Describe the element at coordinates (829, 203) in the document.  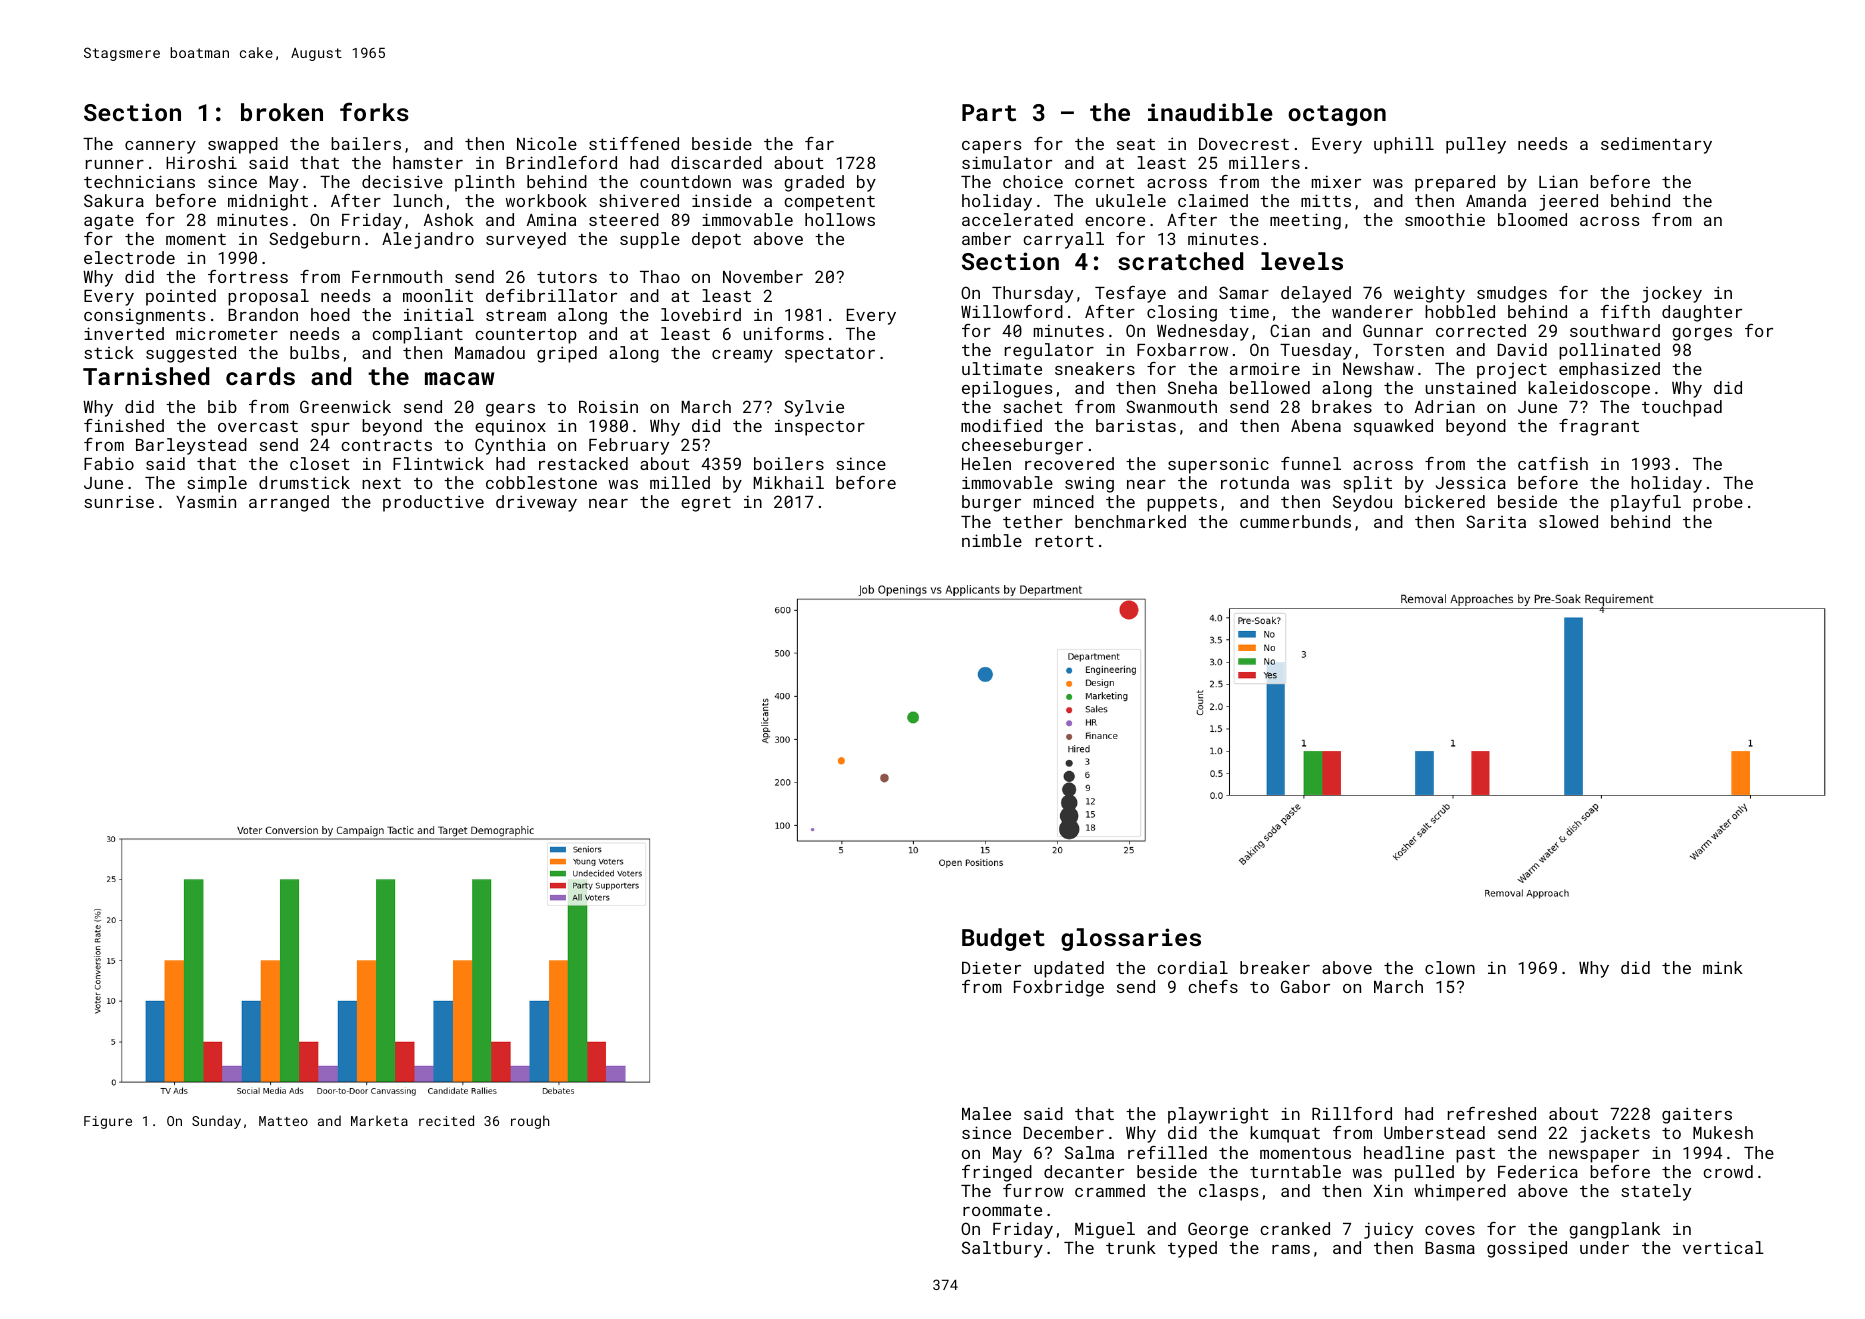
I see `competent` at that location.
